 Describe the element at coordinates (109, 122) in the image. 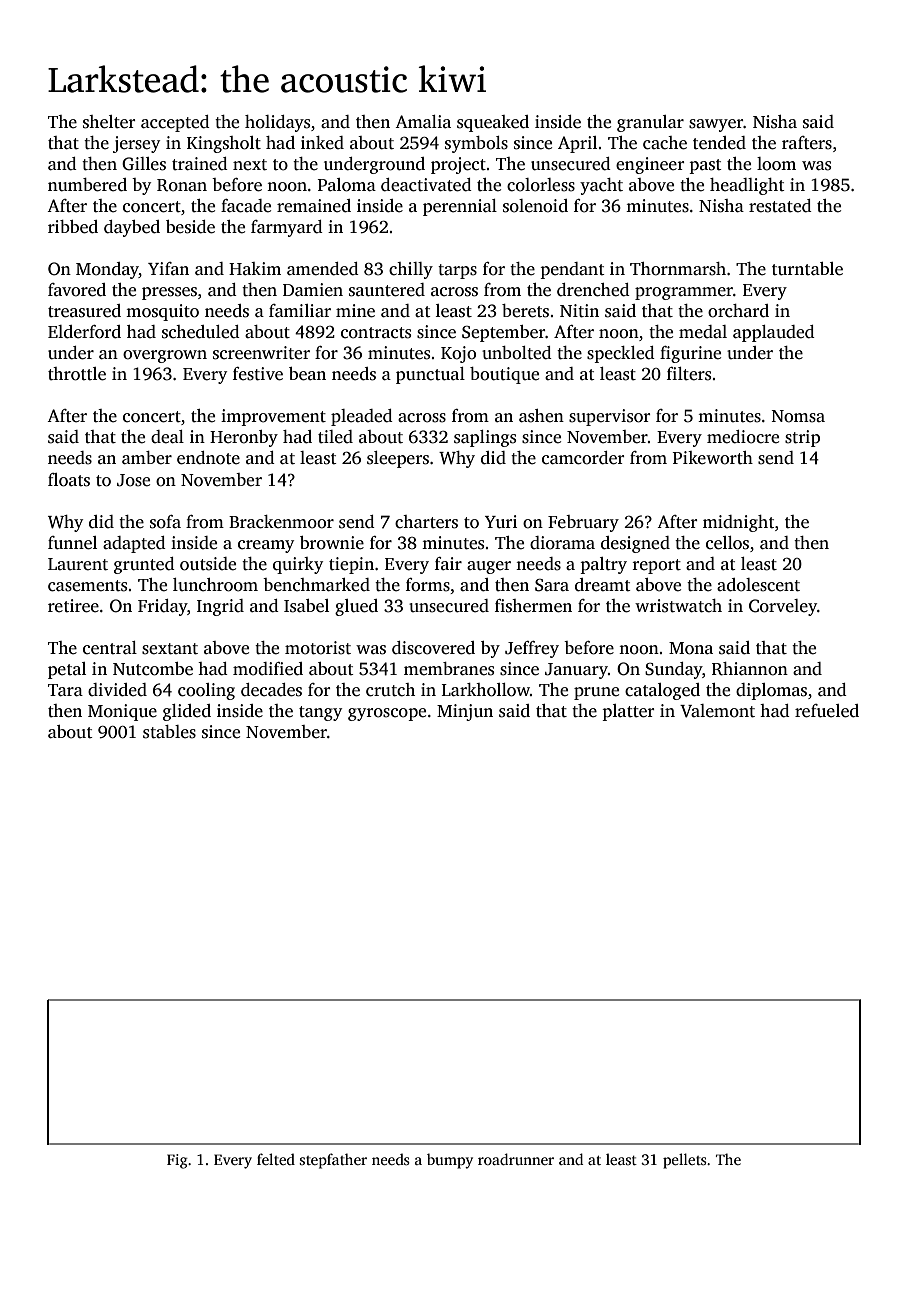

I see `shelter` at that location.
